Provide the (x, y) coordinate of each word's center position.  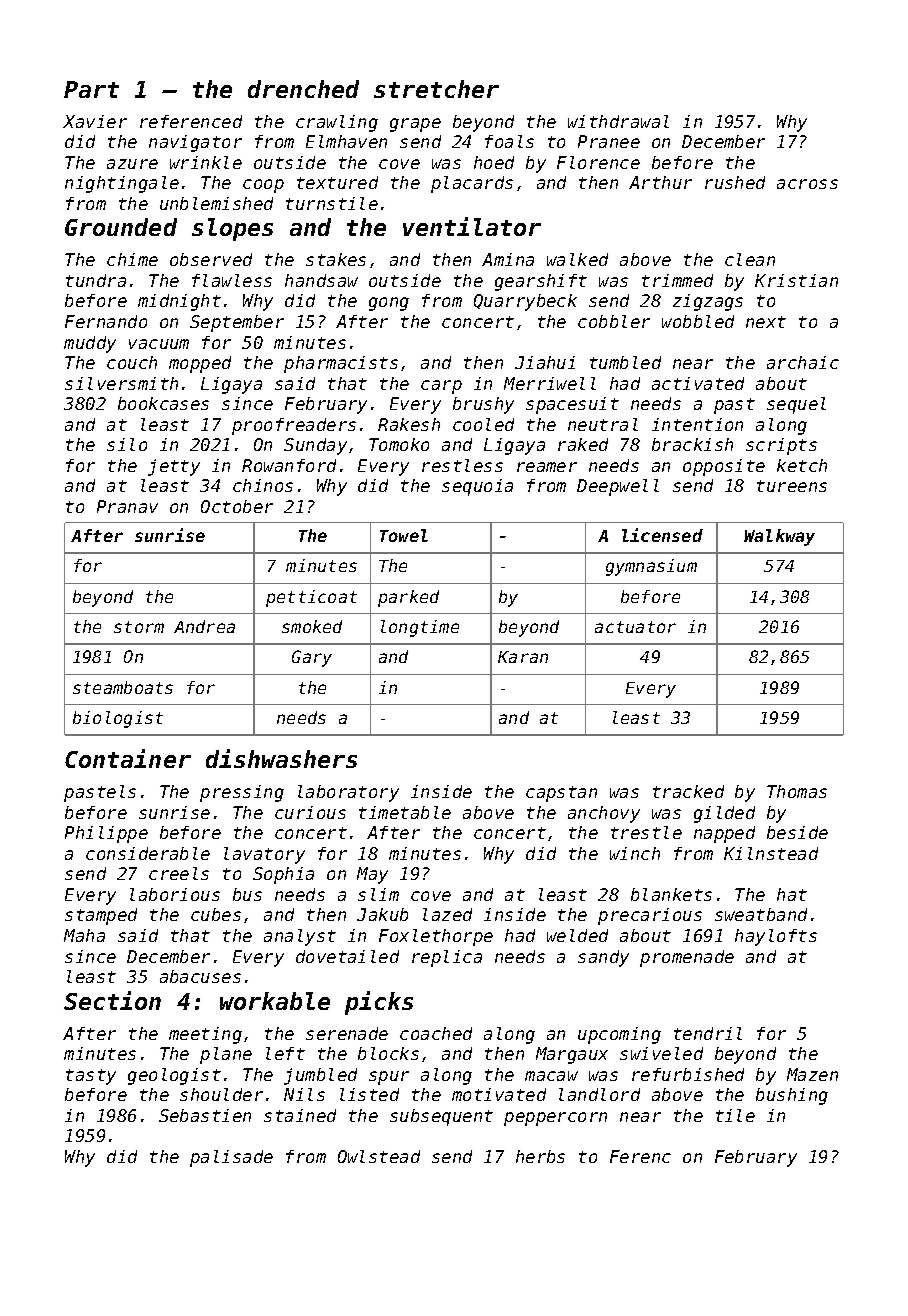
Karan (523, 657)
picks (379, 1003)
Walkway (779, 537)
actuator (635, 627)
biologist (118, 719)
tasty (91, 1077)
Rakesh (409, 424)
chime (132, 259)
